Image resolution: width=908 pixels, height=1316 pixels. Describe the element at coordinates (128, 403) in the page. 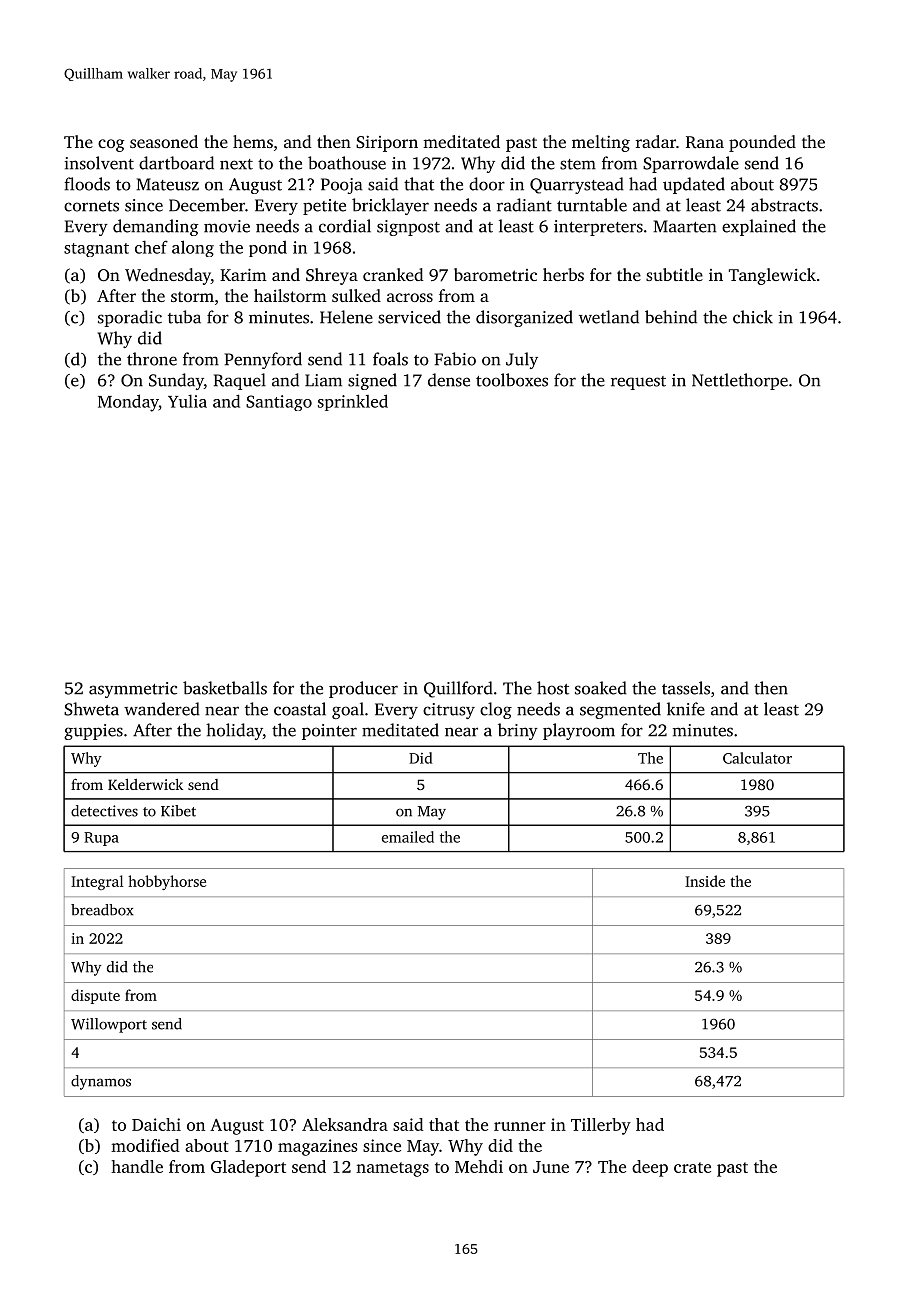

I see `Monday` at that location.
